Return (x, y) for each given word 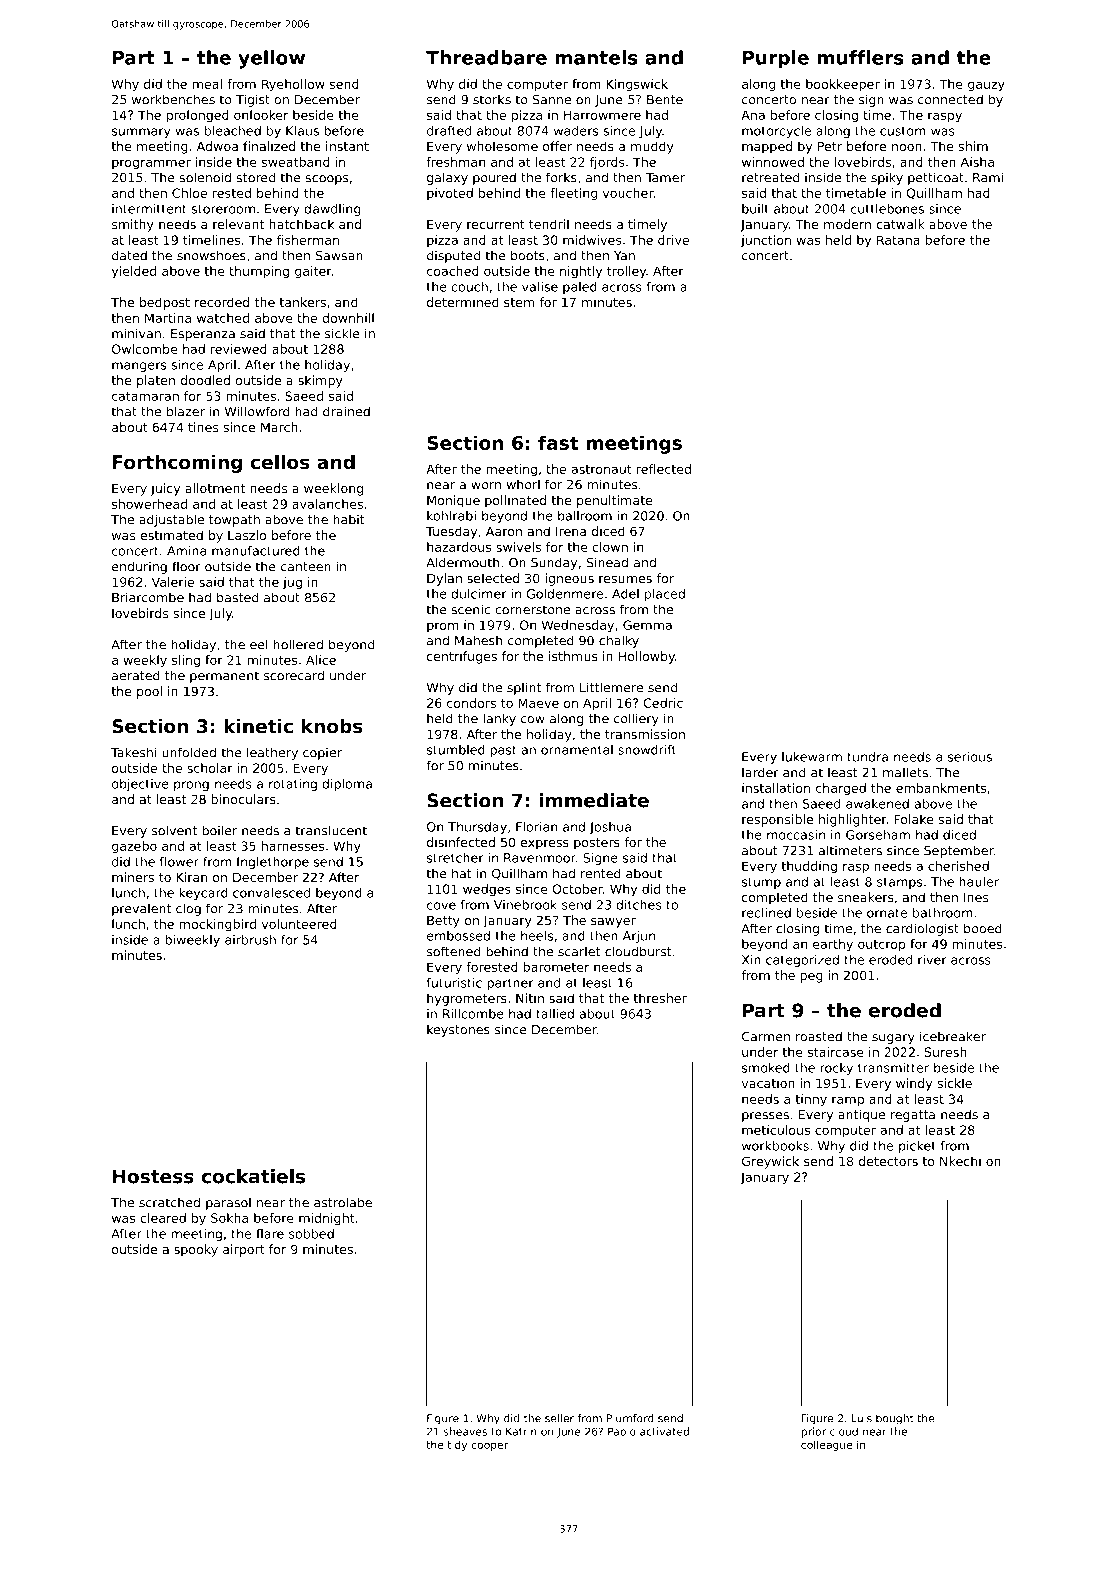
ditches (639, 905)
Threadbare (486, 57)
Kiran (191, 877)
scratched (169, 1202)
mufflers (861, 57)
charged (841, 789)
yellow (271, 59)
